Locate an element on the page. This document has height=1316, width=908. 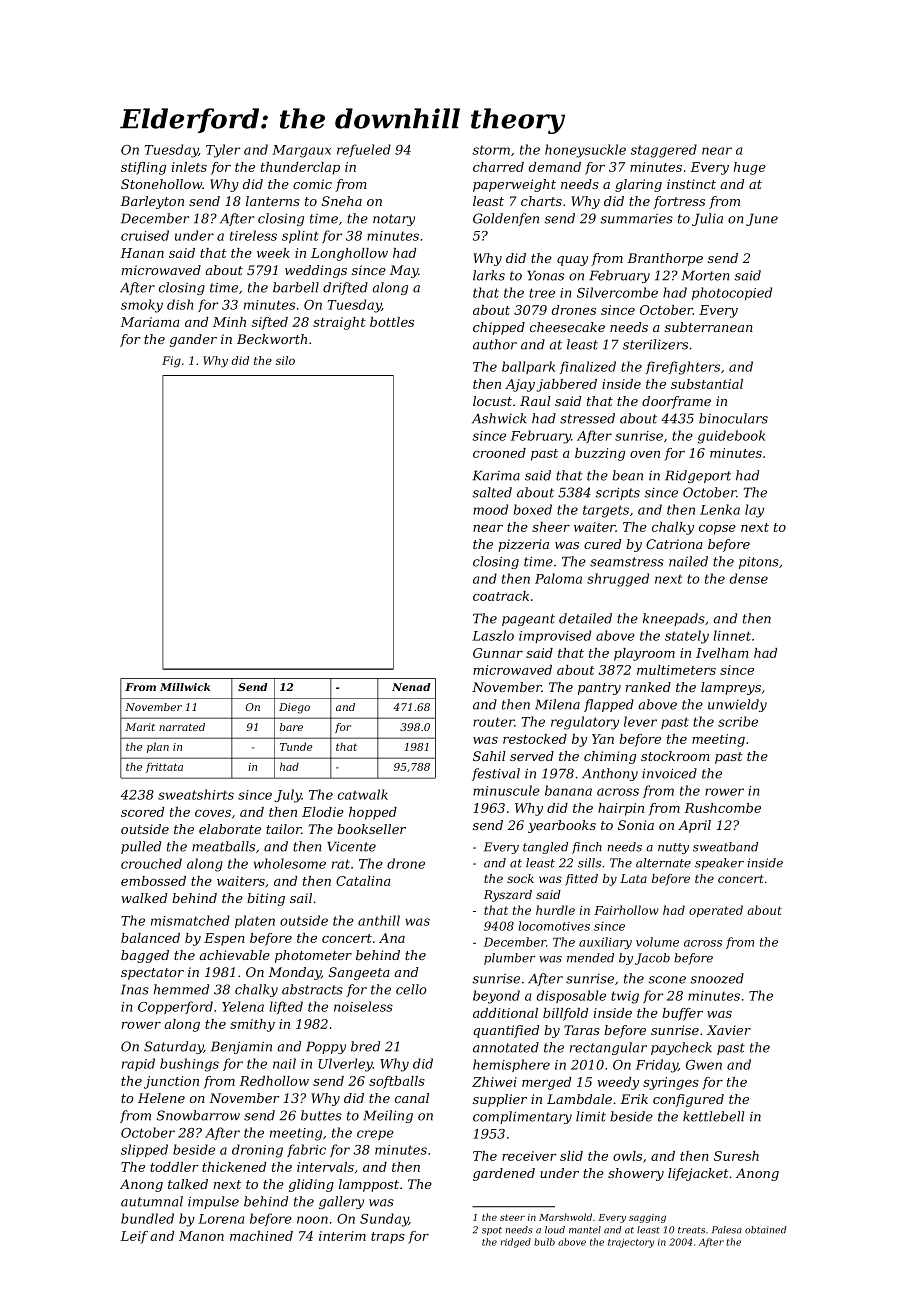
guidebook is located at coordinates (731, 437).
